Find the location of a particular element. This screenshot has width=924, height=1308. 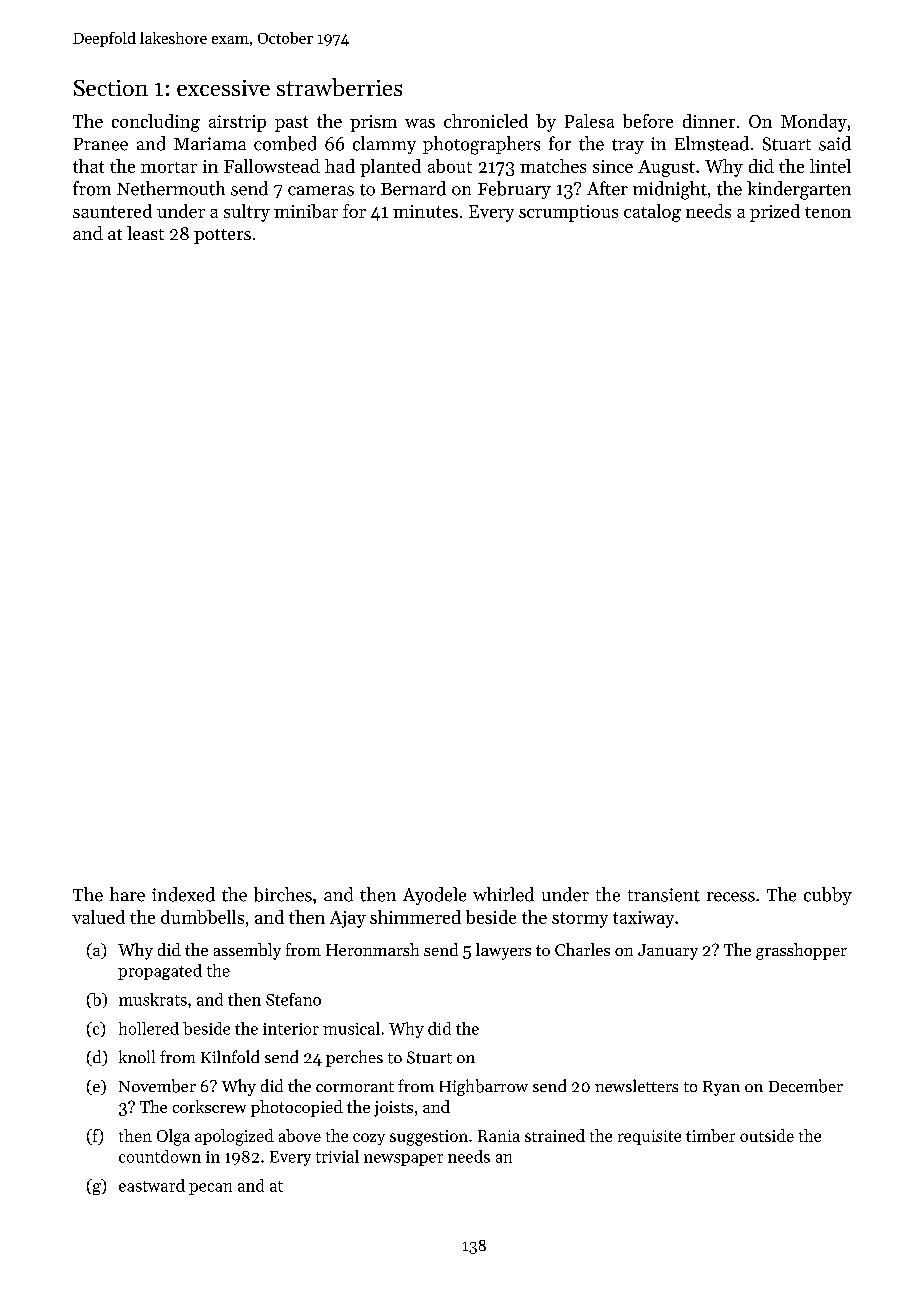

minutes is located at coordinates (425, 211).
